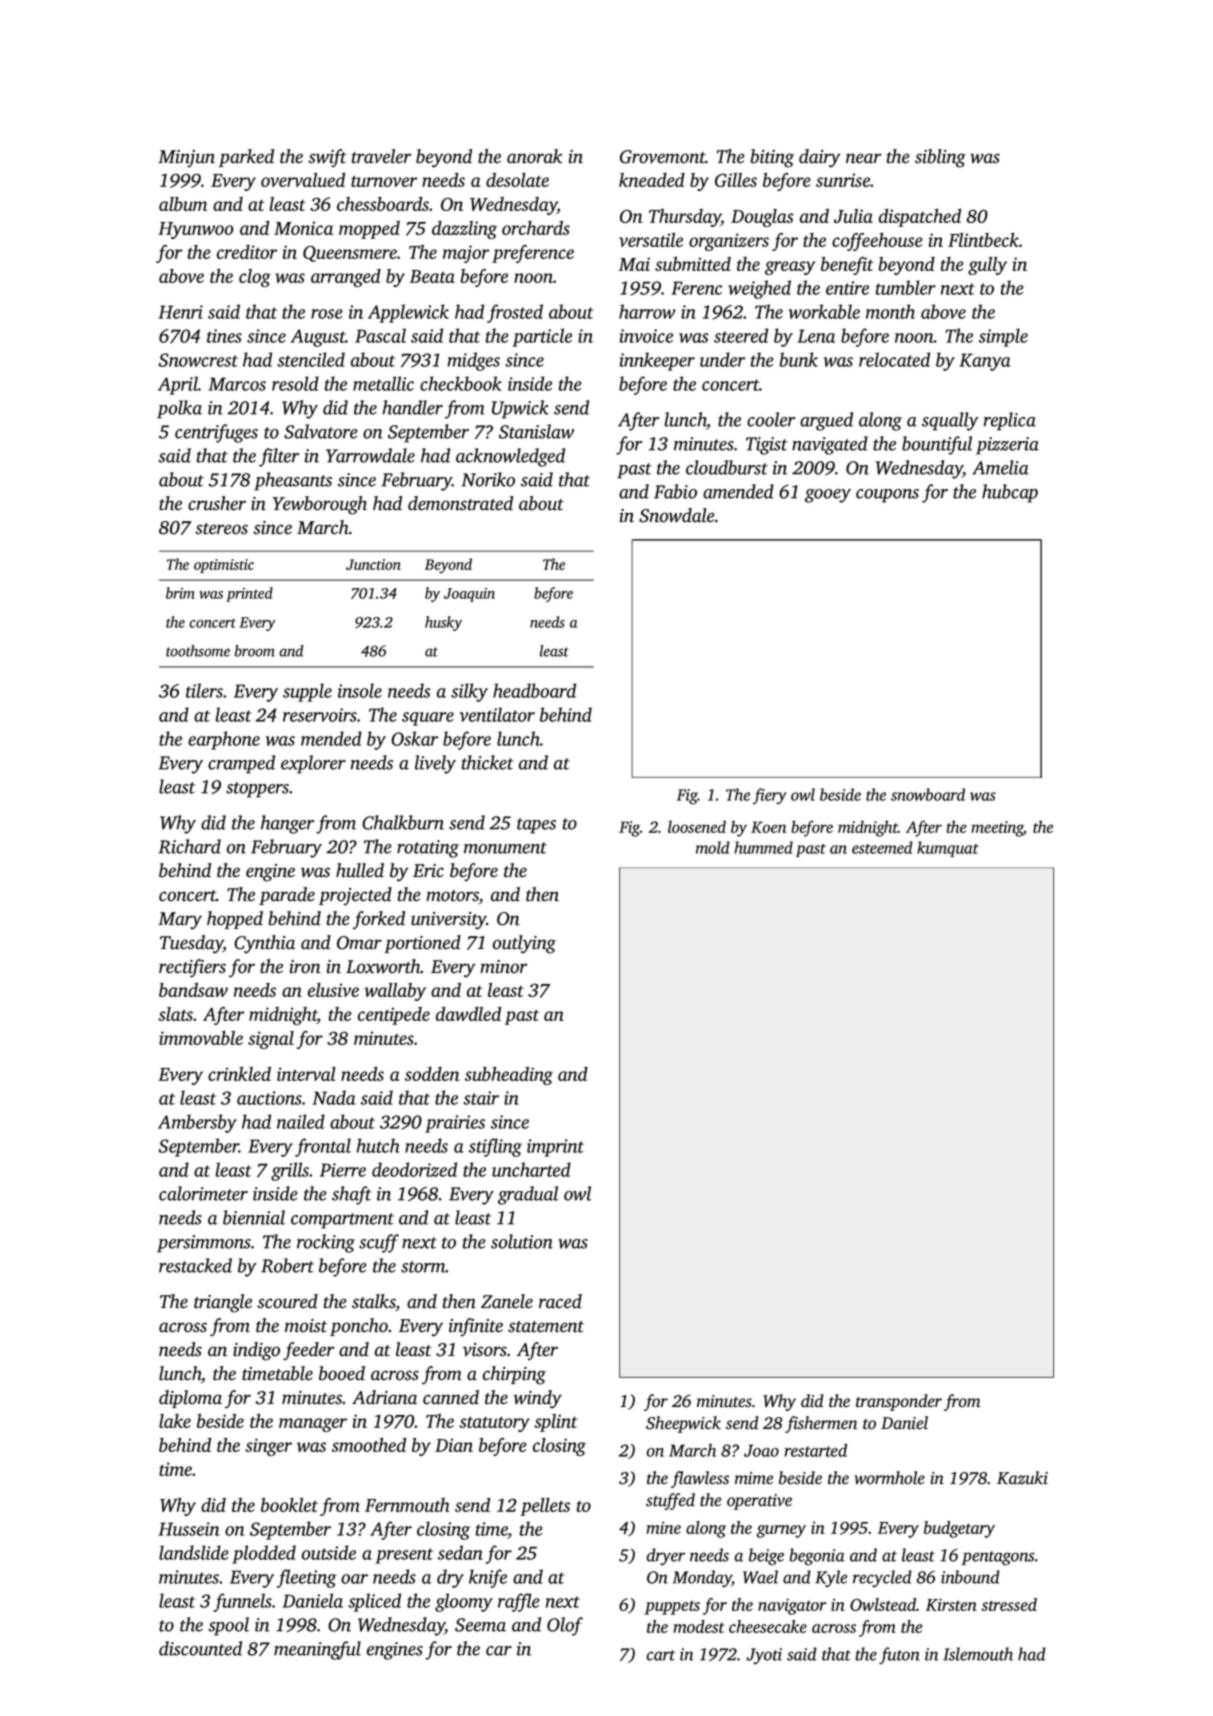  Describe the element at coordinates (906, 287) in the document. I see `tumbler` at that location.
